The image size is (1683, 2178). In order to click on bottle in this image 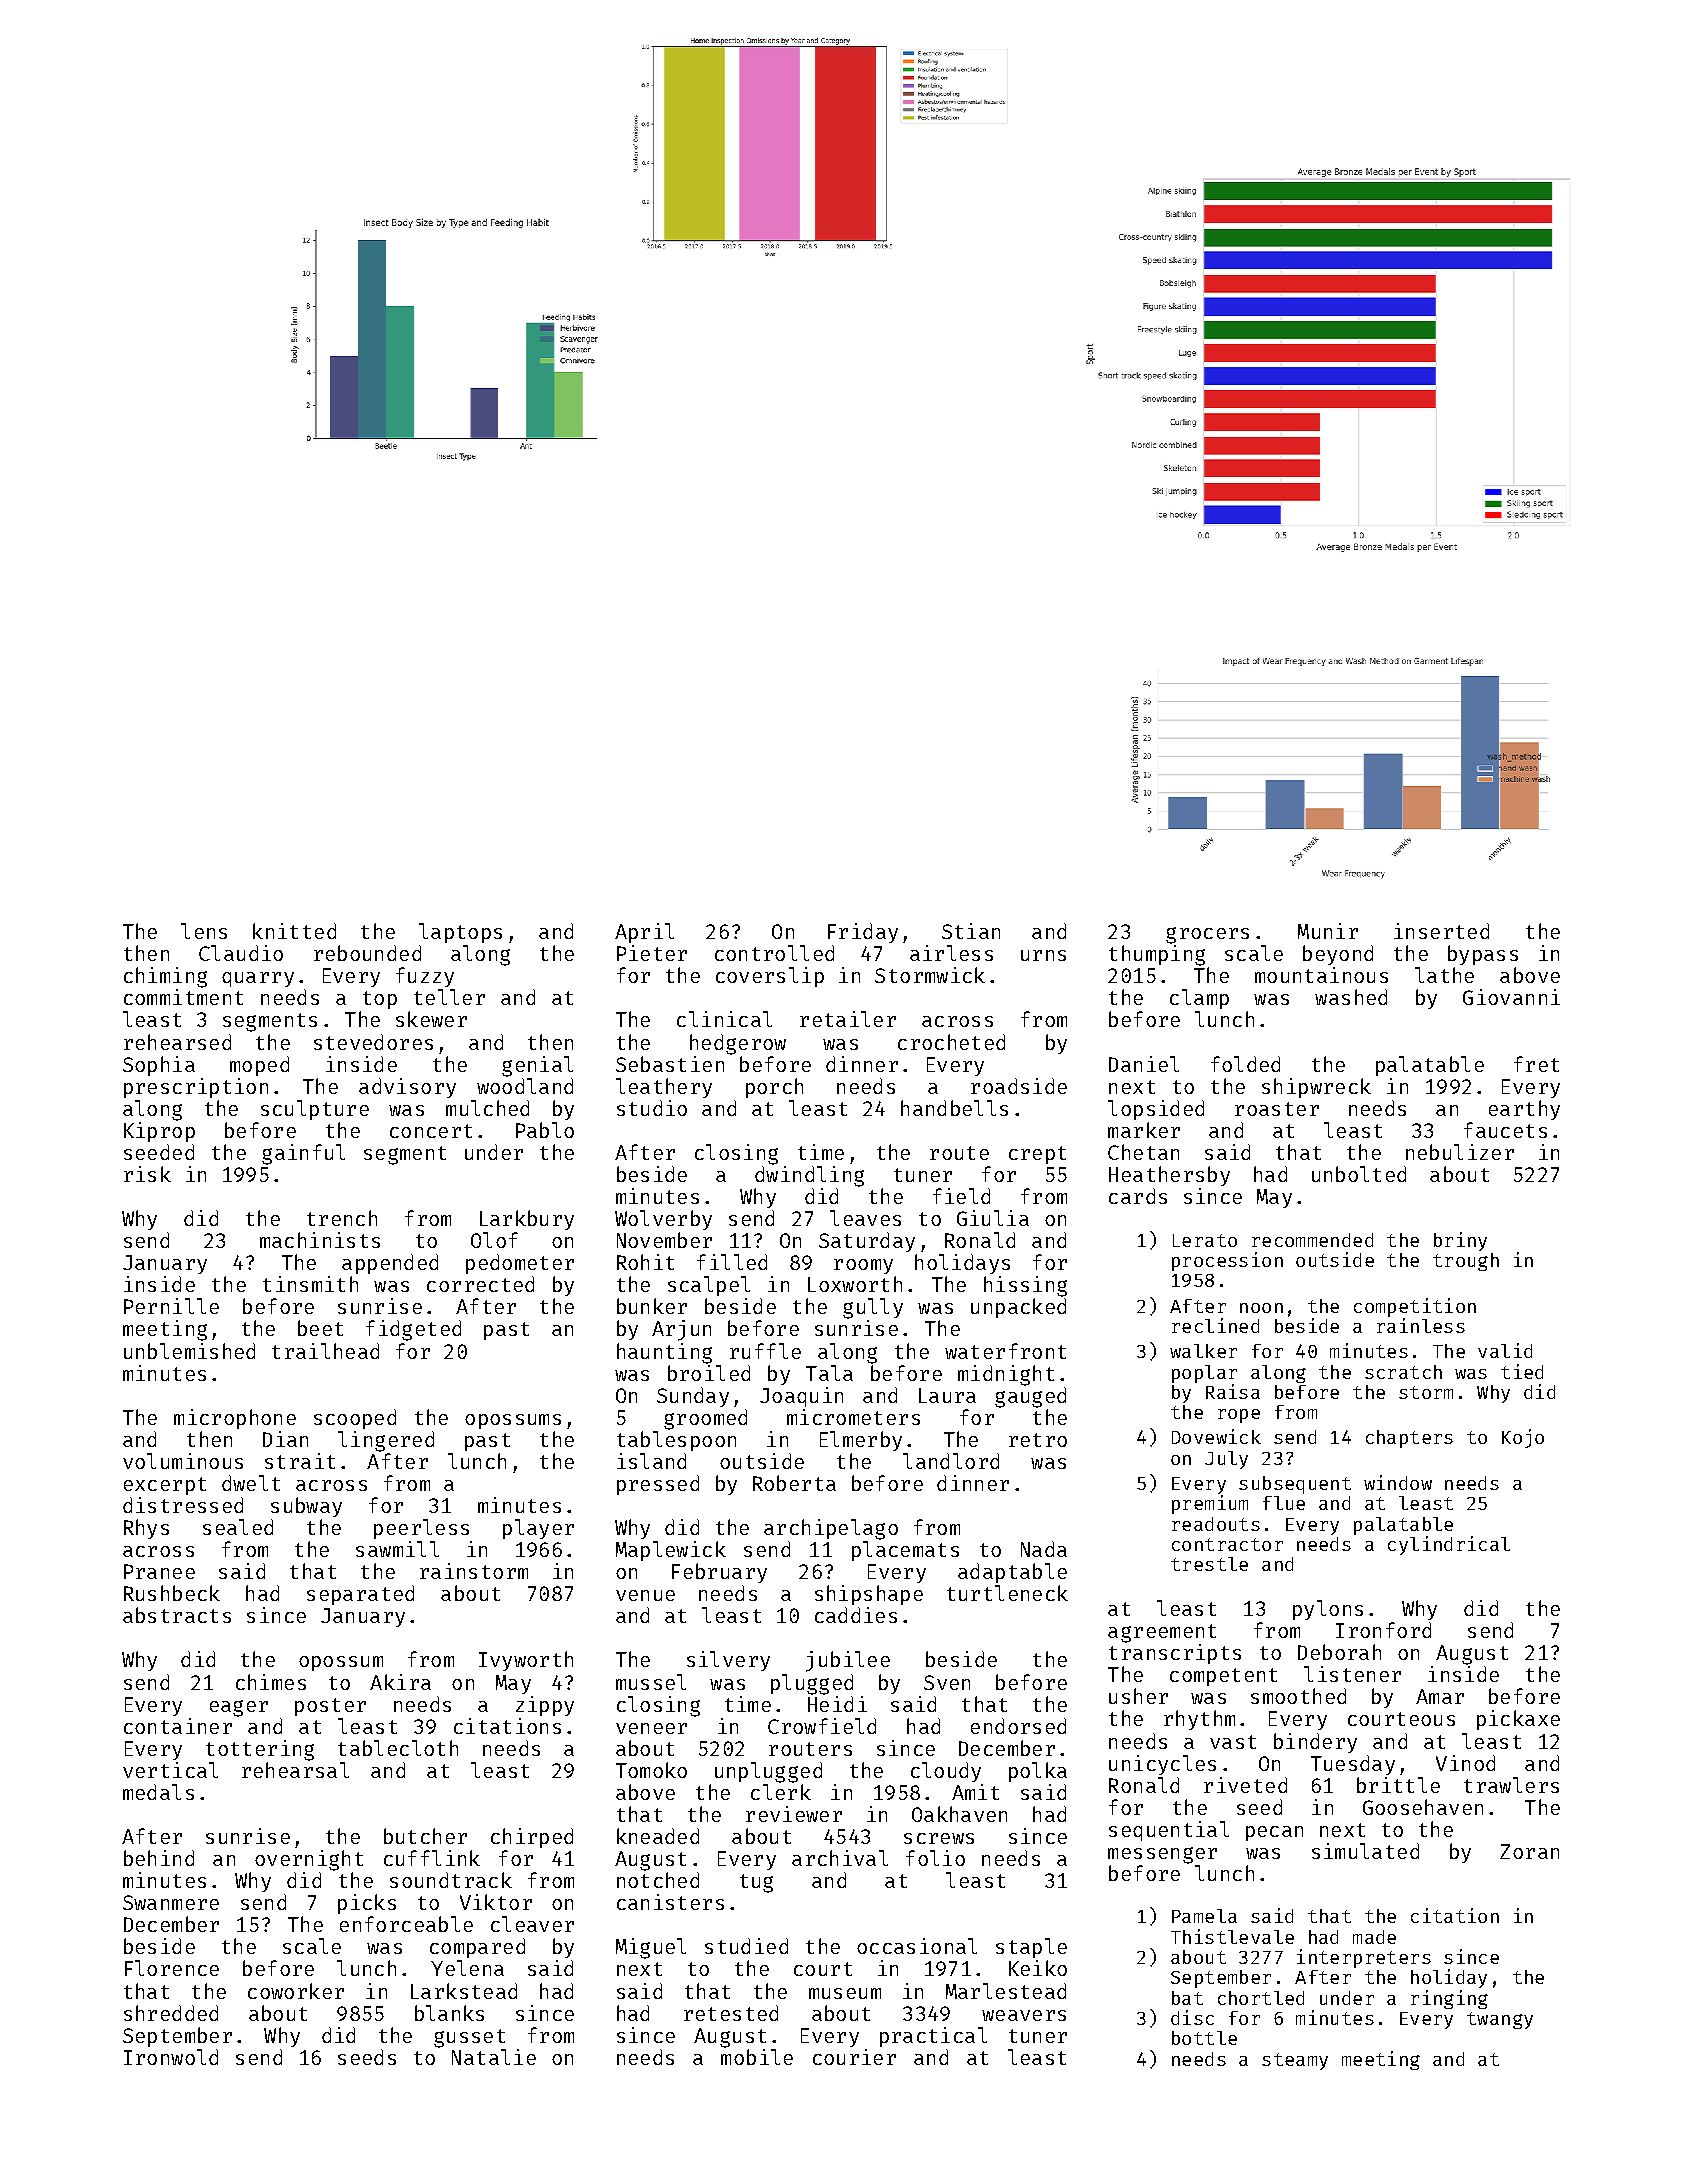, I will do `click(1204, 2038)`.
